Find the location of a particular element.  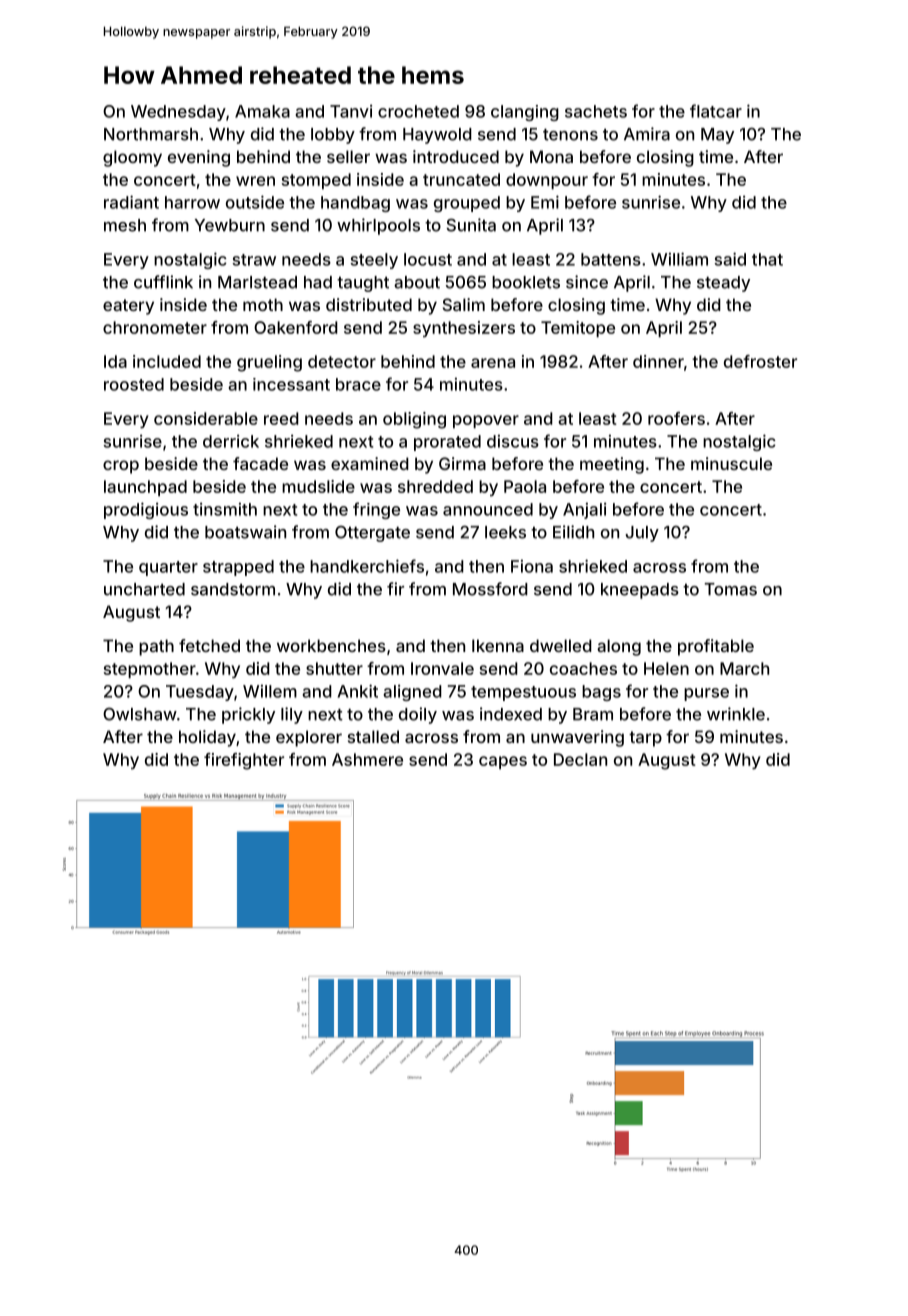

Mossford is located at coordinates (490, 589).
